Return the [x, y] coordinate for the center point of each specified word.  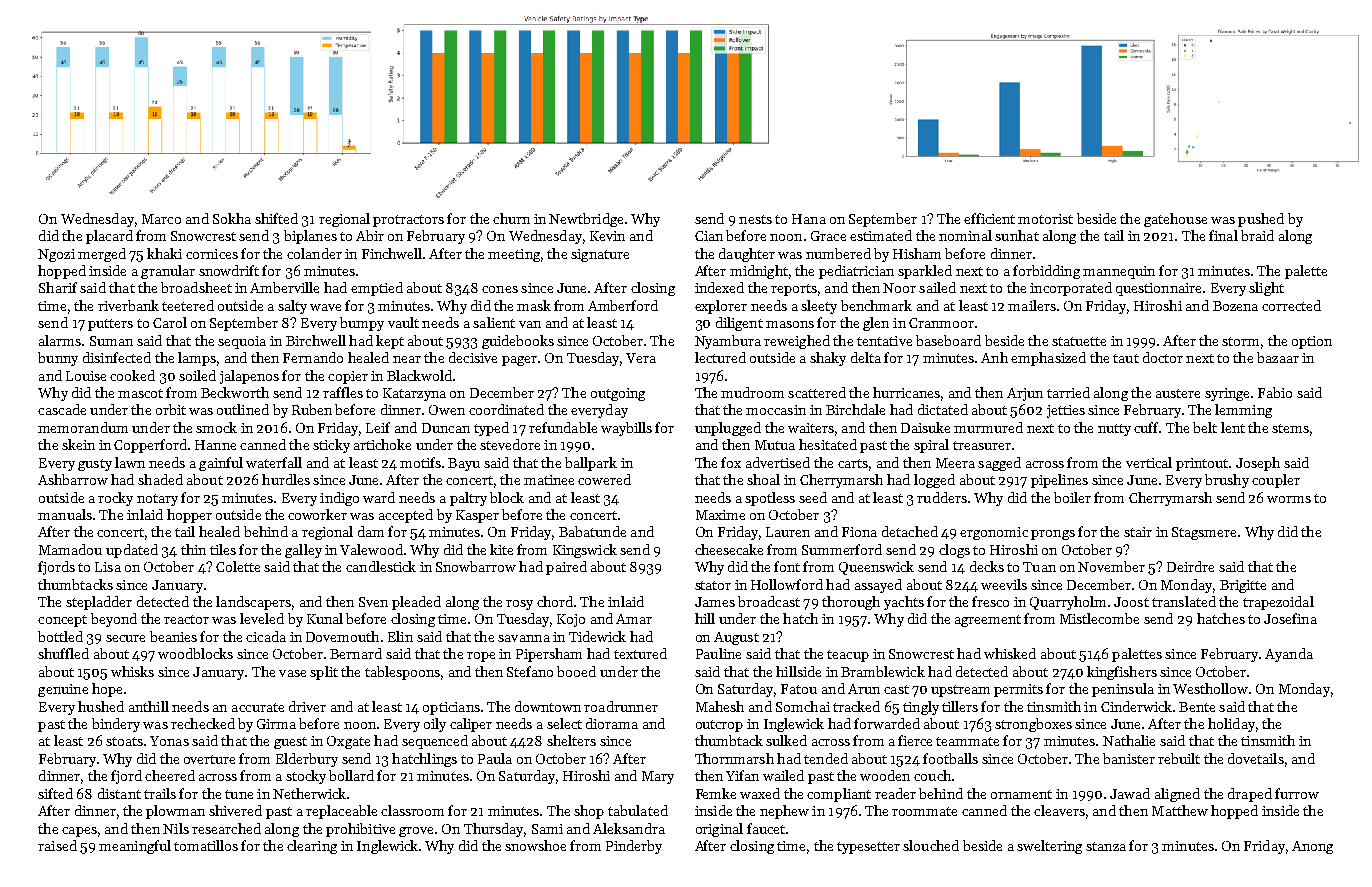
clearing [312, 847]
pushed [1261, 220]
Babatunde [592, 531]
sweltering [1049, 847]
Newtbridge [586, 220]
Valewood [371, 549]
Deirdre [1190, 566]
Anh [994, 357]
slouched [931, 845]
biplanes [310, 237]
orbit [171, 409]
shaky [828, 359]
